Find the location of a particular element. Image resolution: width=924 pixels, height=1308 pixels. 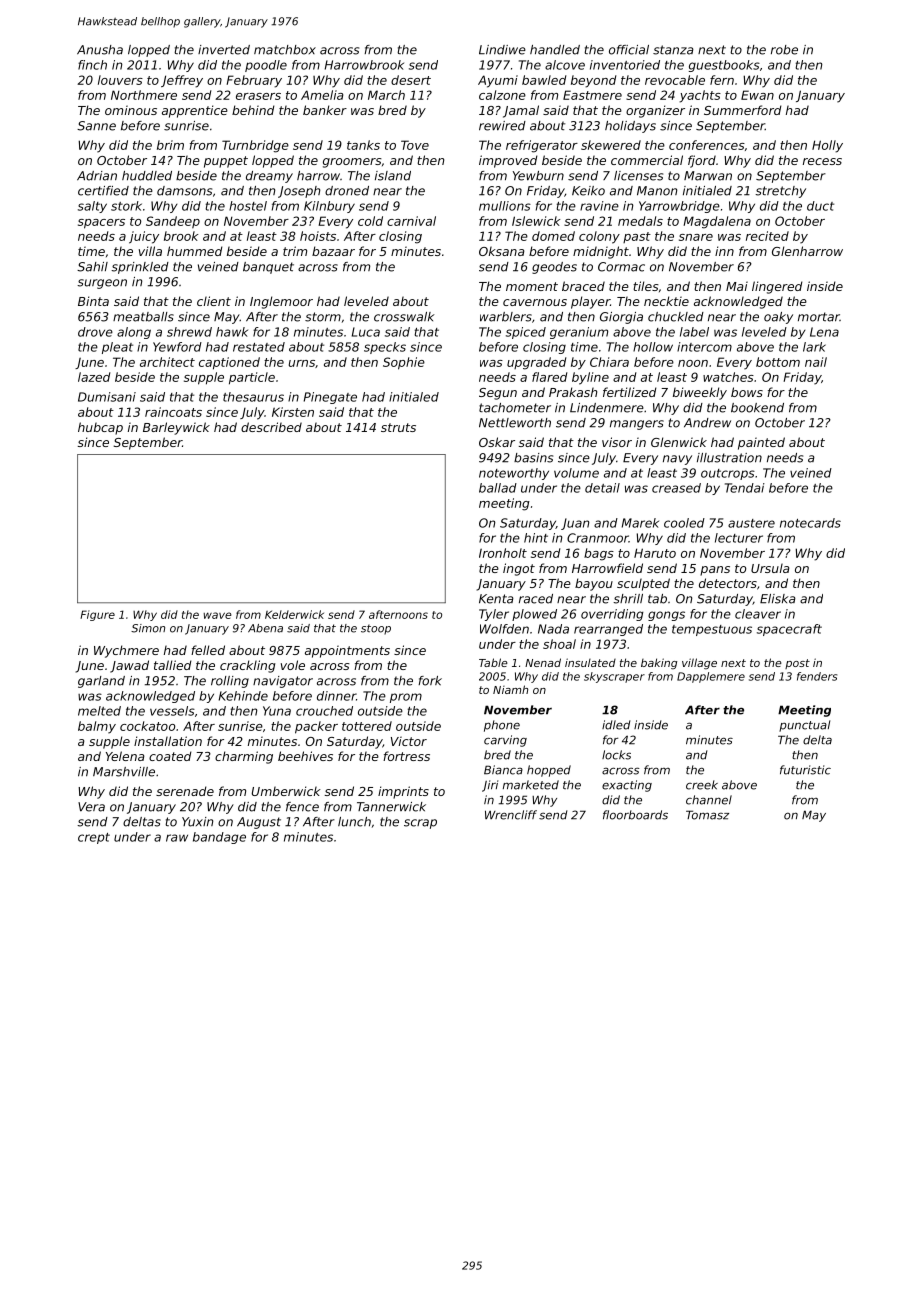

raincoats is located at coordinates (173, 412).
